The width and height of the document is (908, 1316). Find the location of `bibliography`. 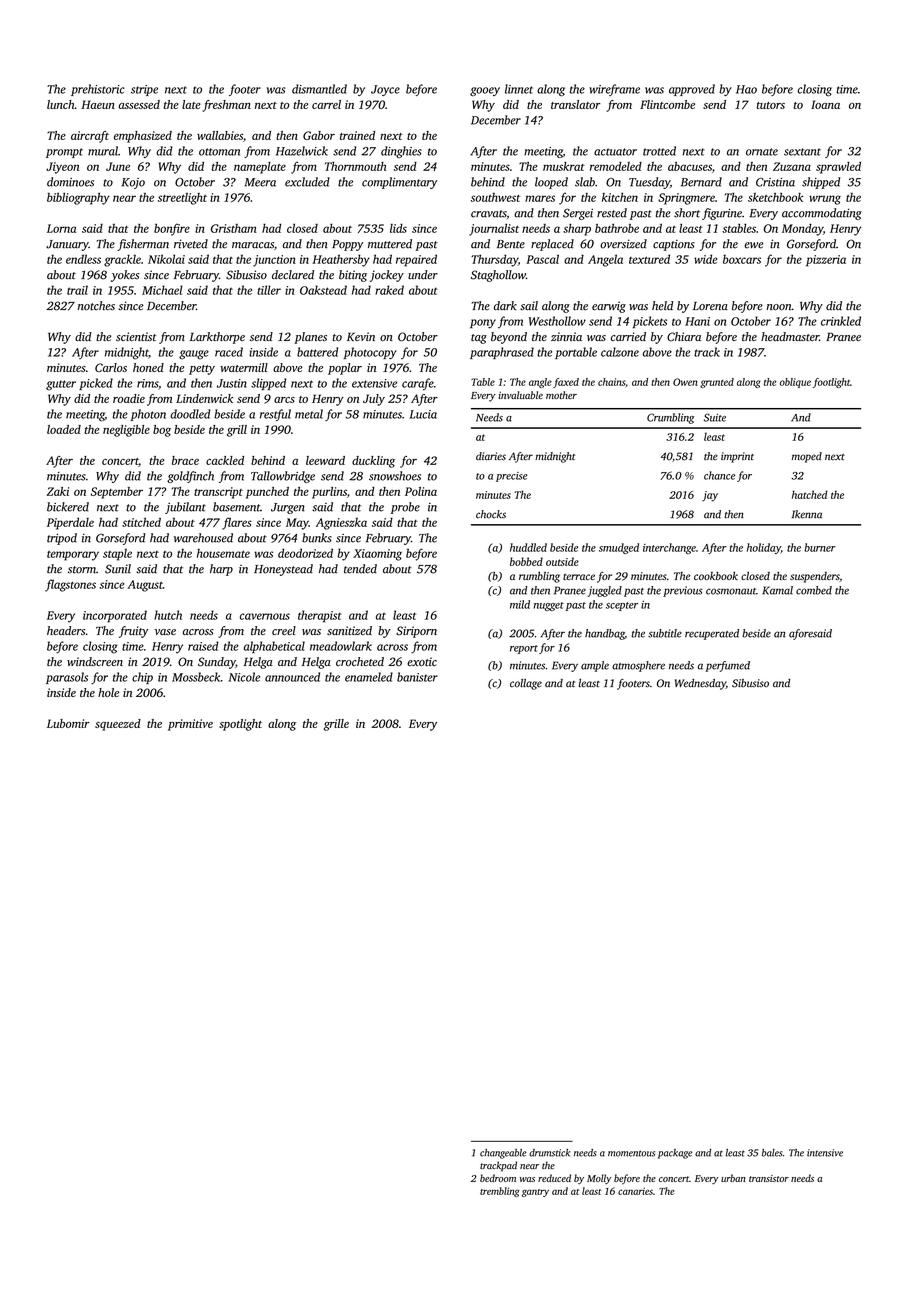

bibliography is located at coordinates (78, 199).
